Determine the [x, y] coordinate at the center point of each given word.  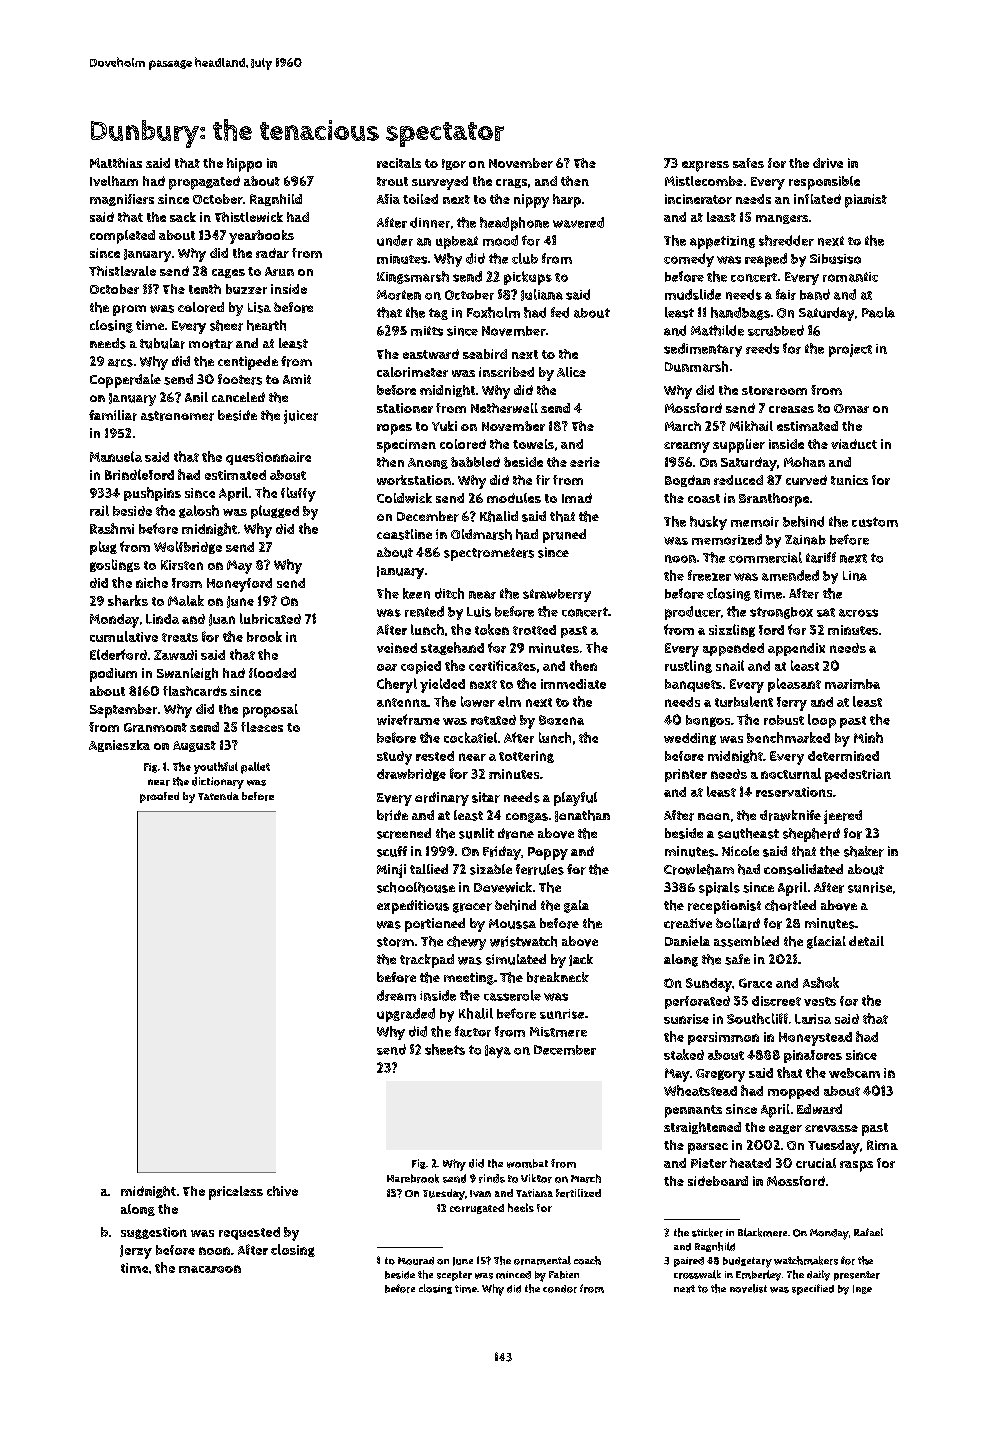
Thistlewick [249, 217]
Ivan [480, 1193]
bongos [708, 721]
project [850, 350]
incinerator [698, 199]
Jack [581, 960]
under [395, 240]
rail [99, 510]
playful [575, 799]
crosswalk [697, 1274]
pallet [255, 768]
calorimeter [412, 372]
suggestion [154, 1233]
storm [395, 942]
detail [866, 941]
